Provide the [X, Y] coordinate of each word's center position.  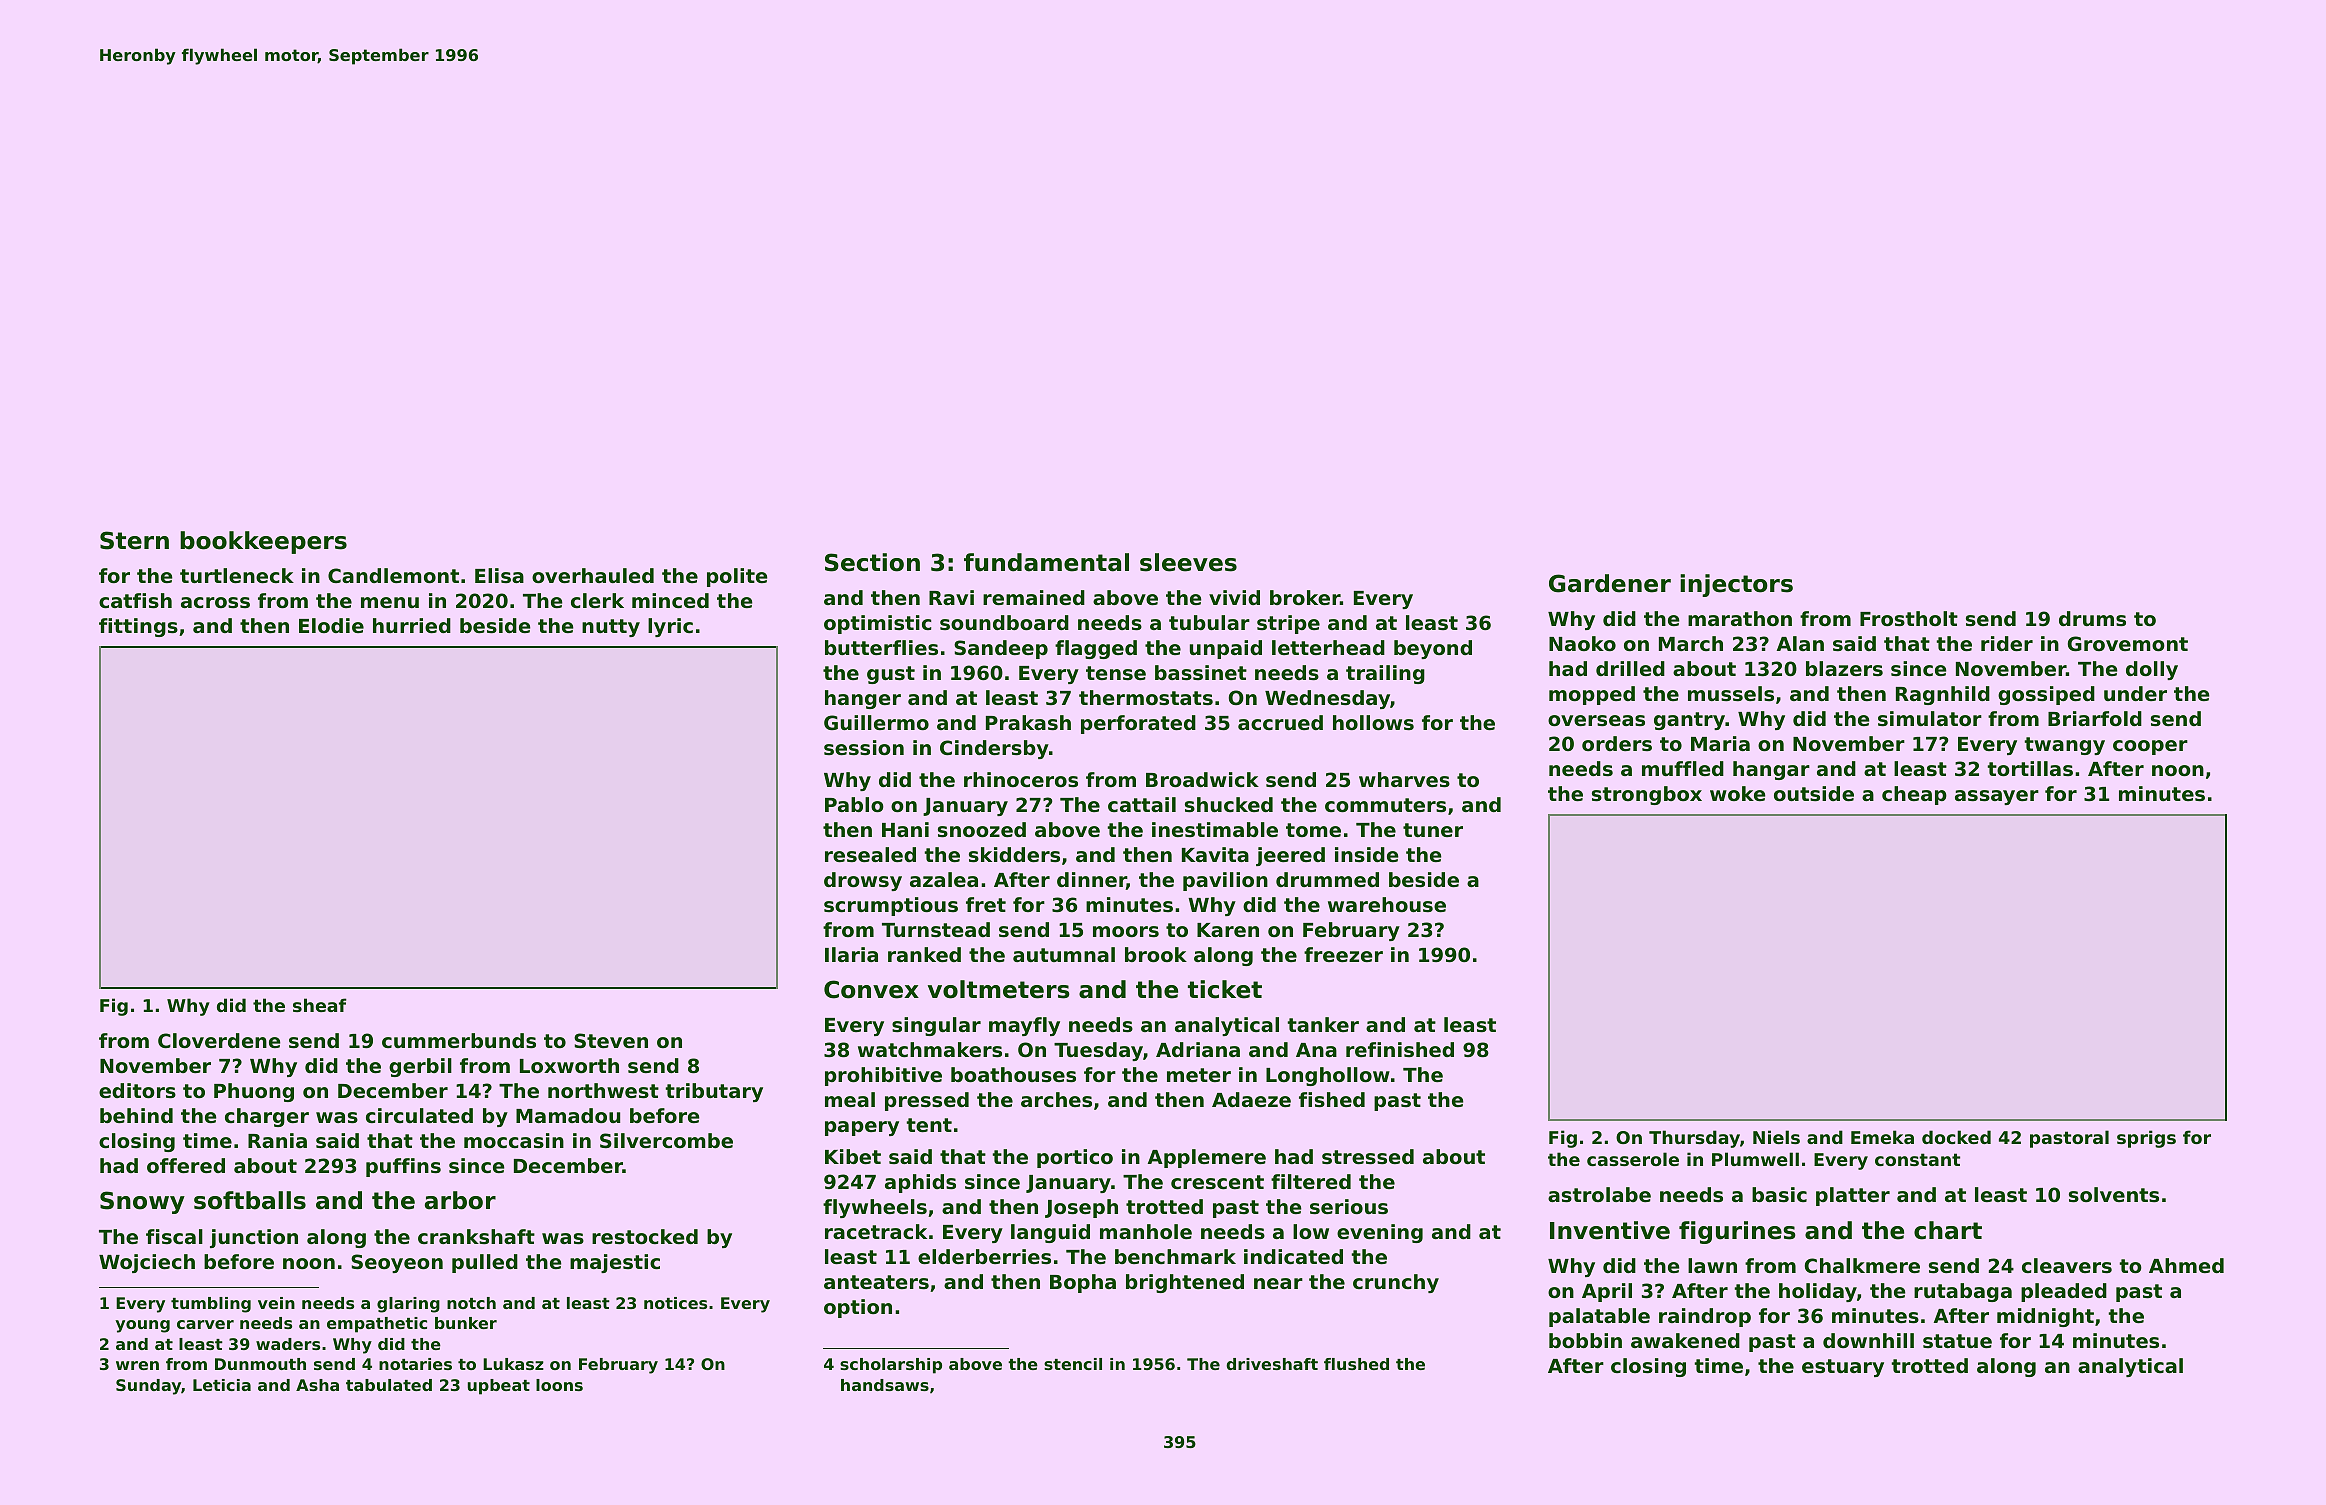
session [864, 748]
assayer [1997, 797]
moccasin [514, 1141]
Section [872, 562]
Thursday [1694, 1139]
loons [559, 1385]
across [215, 603]
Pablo [854, 805]
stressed [1368, 1157]
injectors [1736, 585]
